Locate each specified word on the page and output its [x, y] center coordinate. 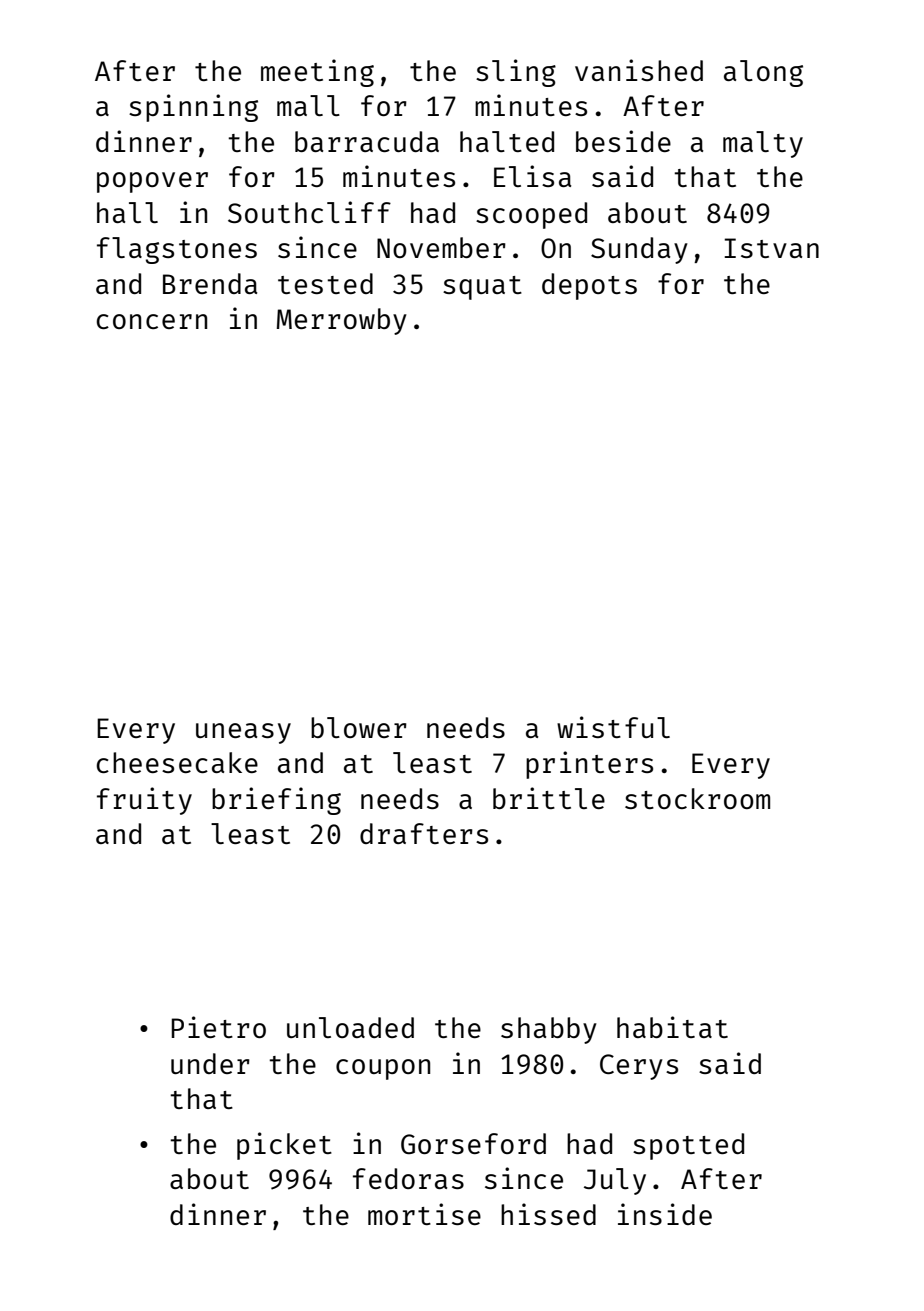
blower [359, 727]
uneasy [243, 733]
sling [516, 73]
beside [623, 141]
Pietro [219, 1027]
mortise [424, 1214]
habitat [672, 1027]
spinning [193, 108]
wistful [613, 727]
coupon [383, 1069]
